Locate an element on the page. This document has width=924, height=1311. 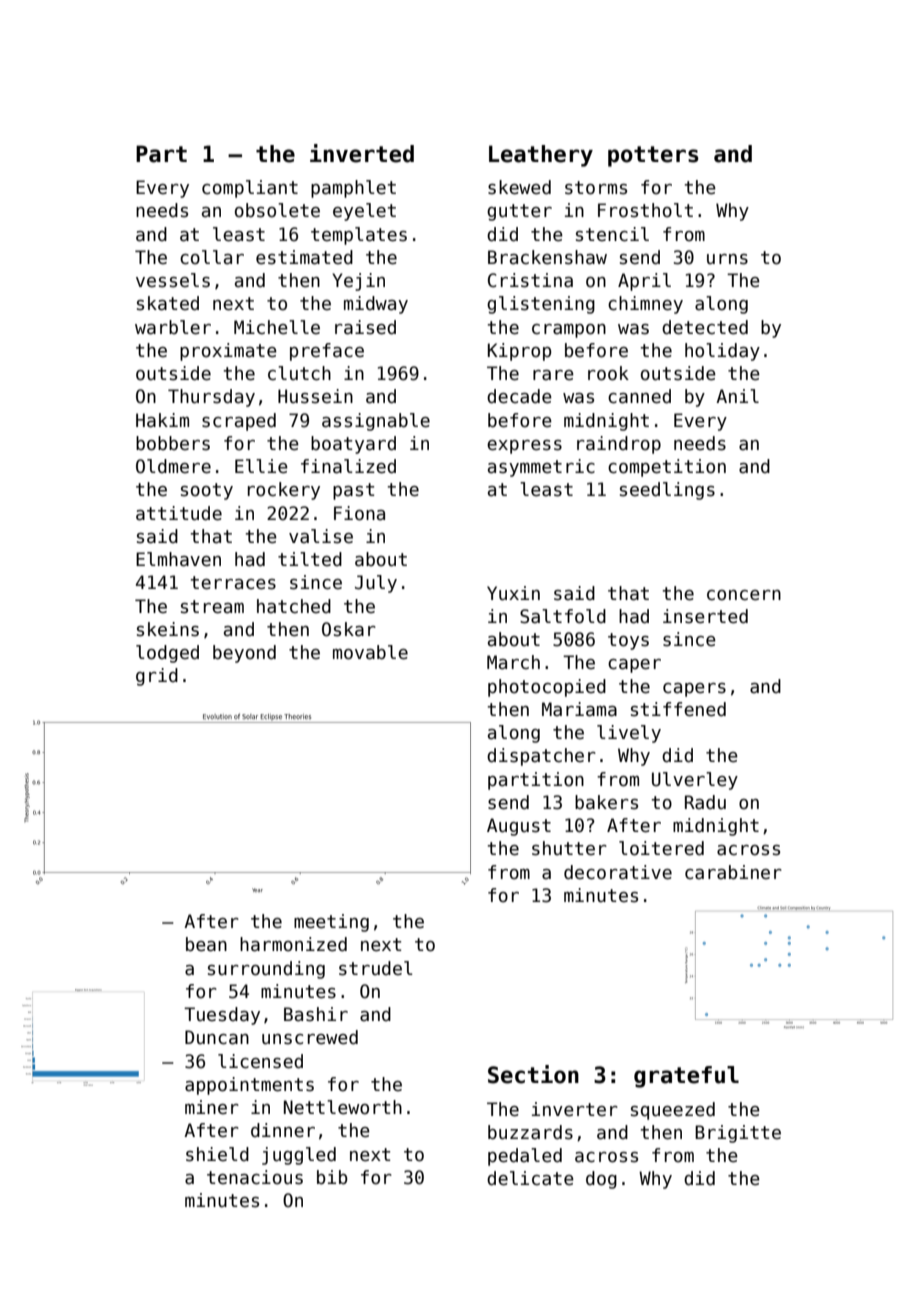
Yejin is located at coordinates (358, 282).
